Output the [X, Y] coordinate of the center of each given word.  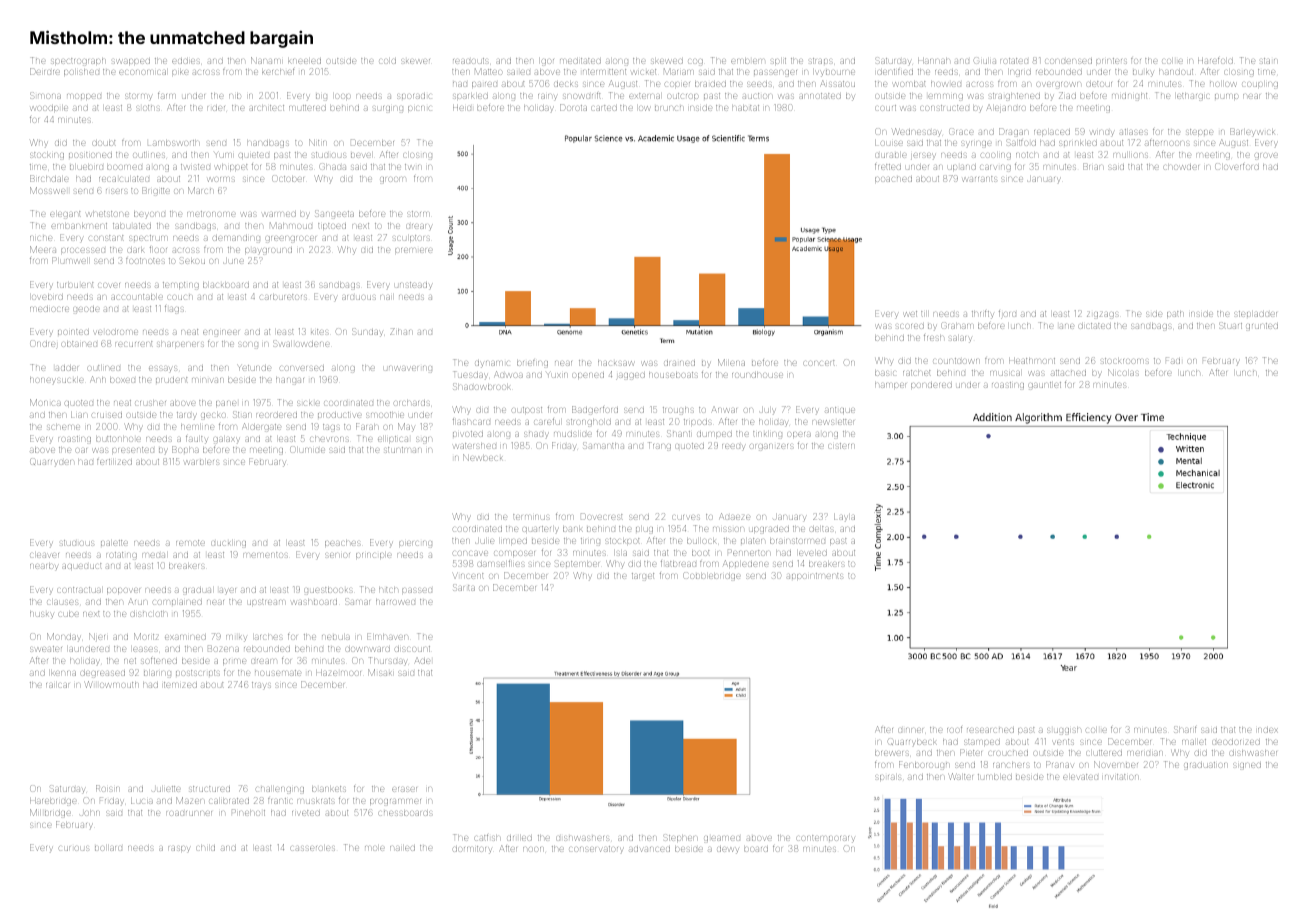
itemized [180, 685]
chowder [1181, 167]
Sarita [464, 587]
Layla [844, 518]
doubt [104, 143]
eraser [404, 789]
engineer [221, 333]
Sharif [1185, 729]
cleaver [44, 555]
